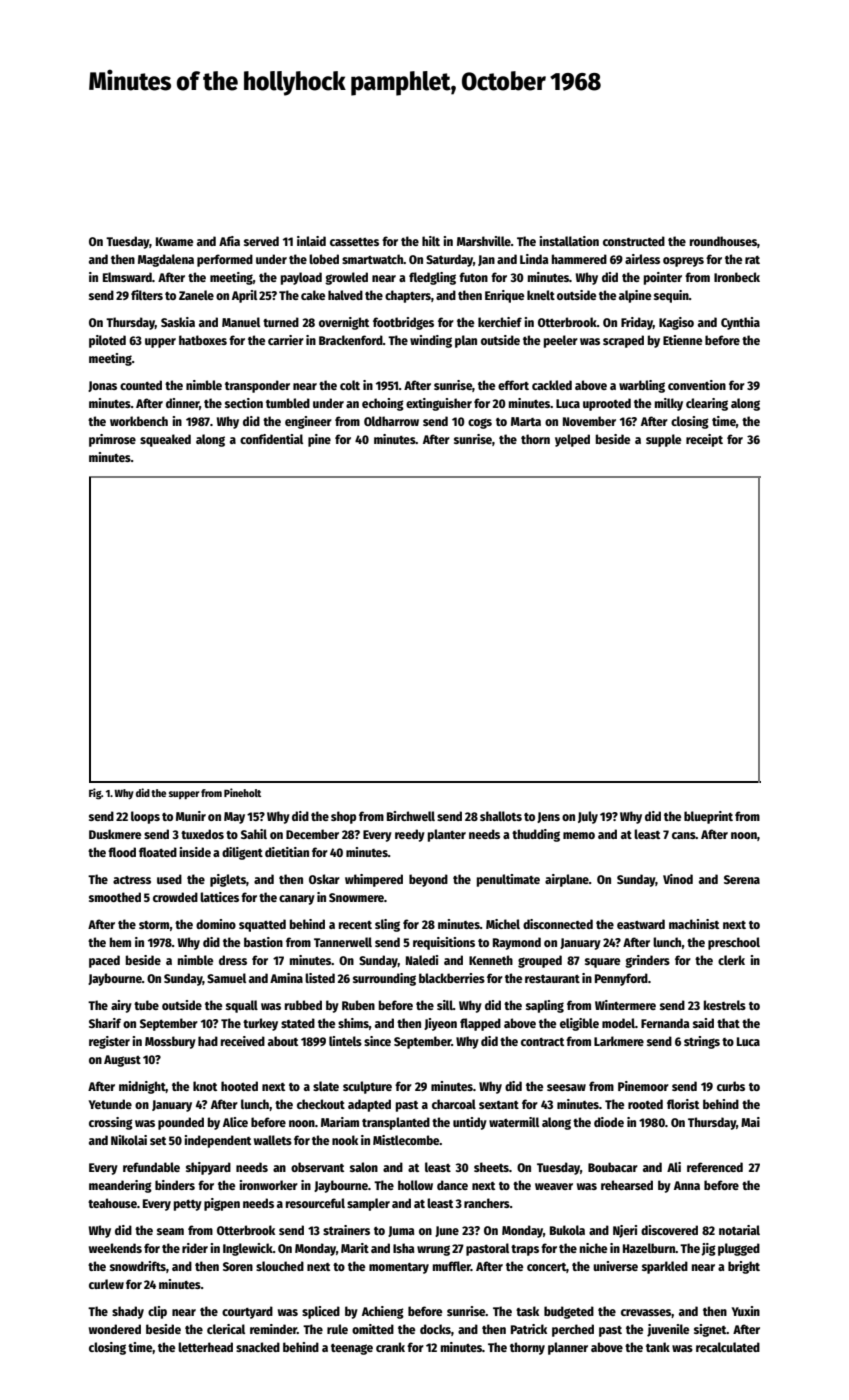 Image resolution: width=849 pixels, height=1400 pixels. Describe the element at coordinates (191, 816) in the document. I see `Munir` at that location.
